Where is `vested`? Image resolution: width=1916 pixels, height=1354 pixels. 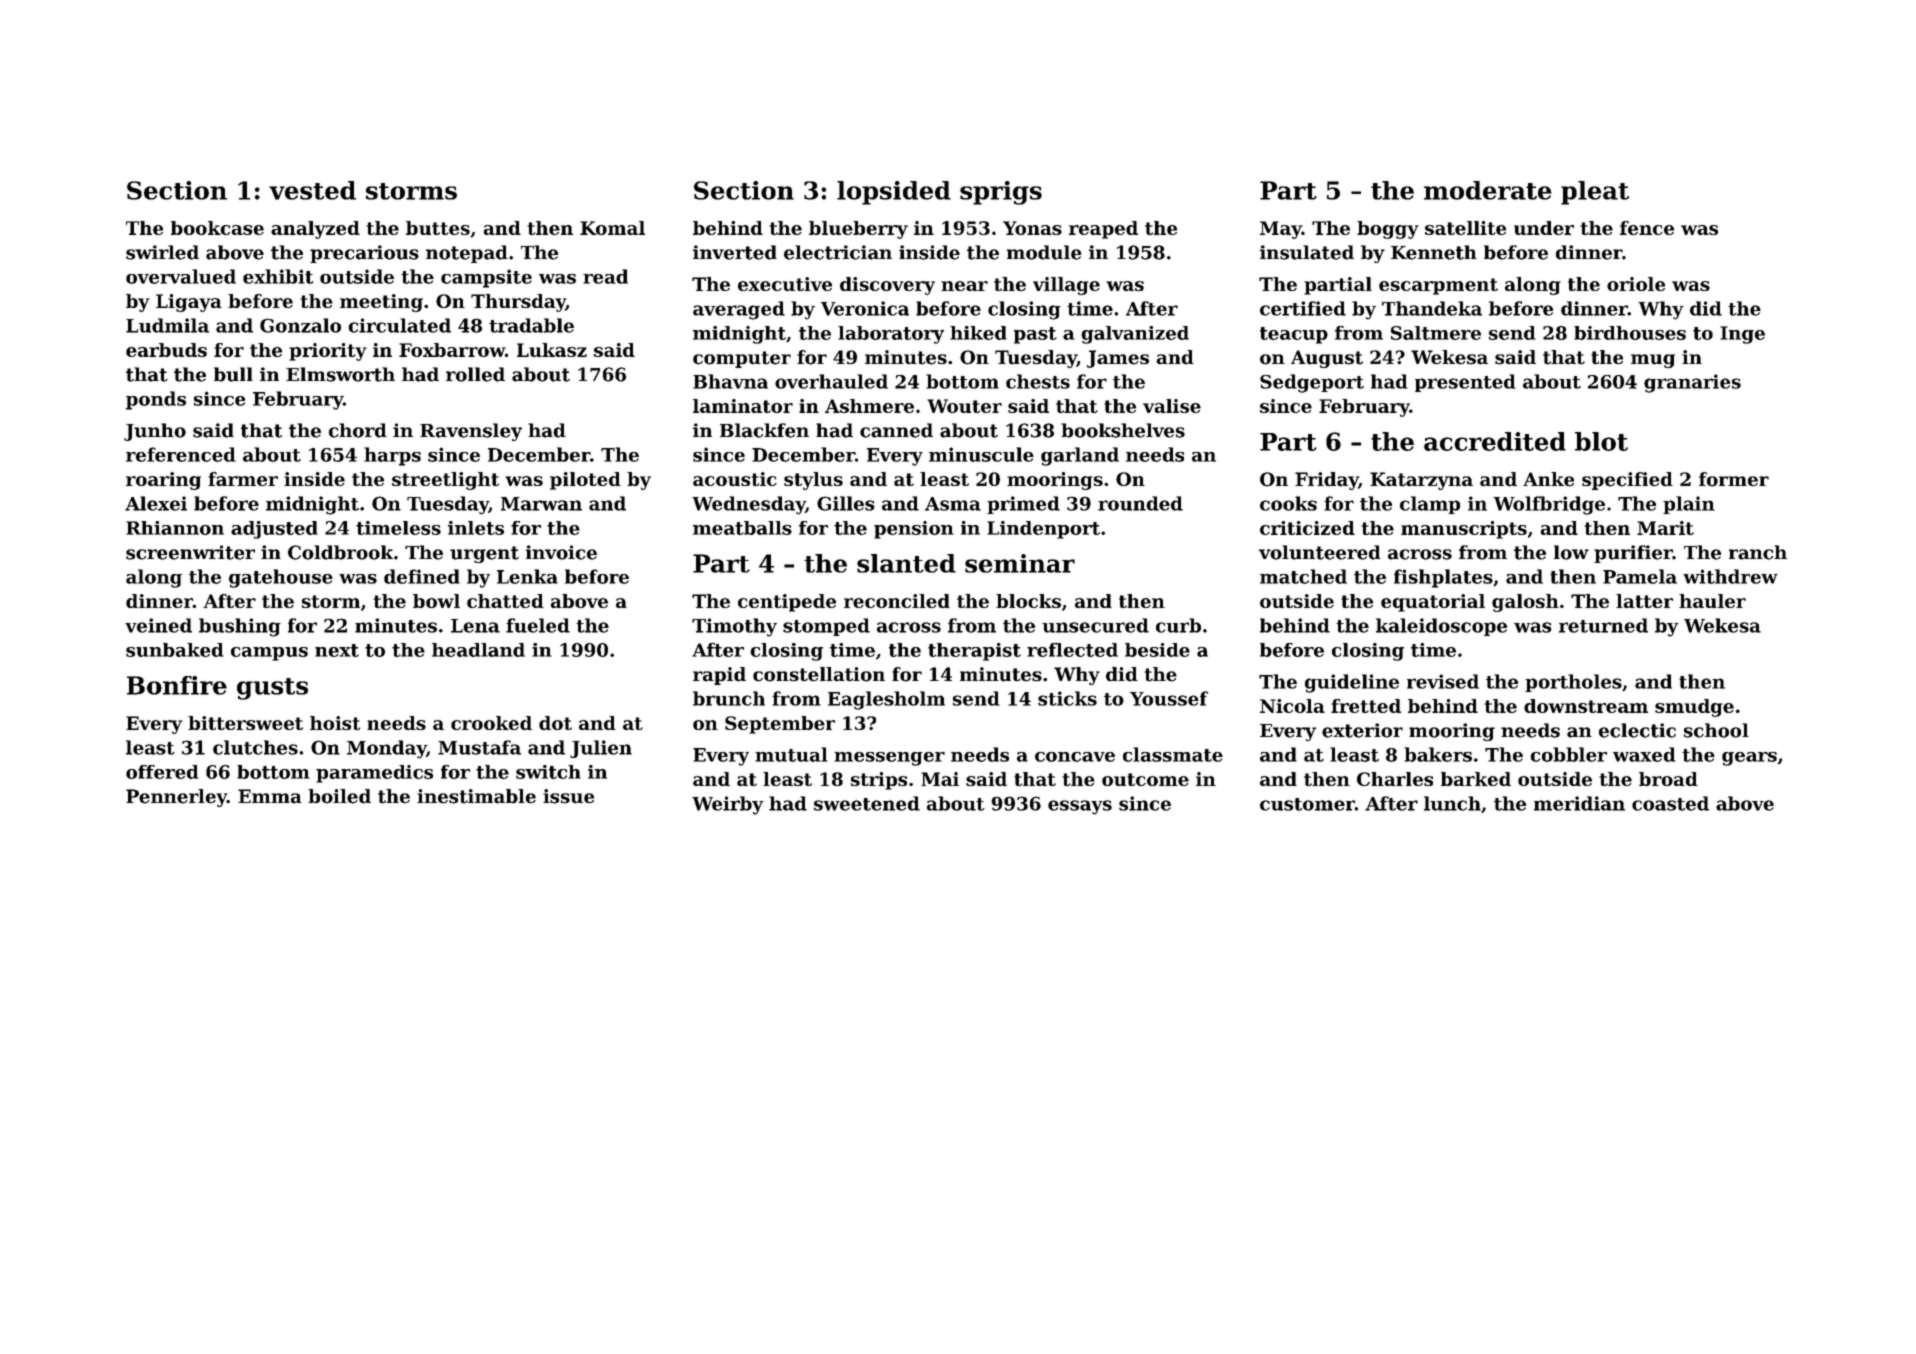
vested is located at coordinates (312, 190).
